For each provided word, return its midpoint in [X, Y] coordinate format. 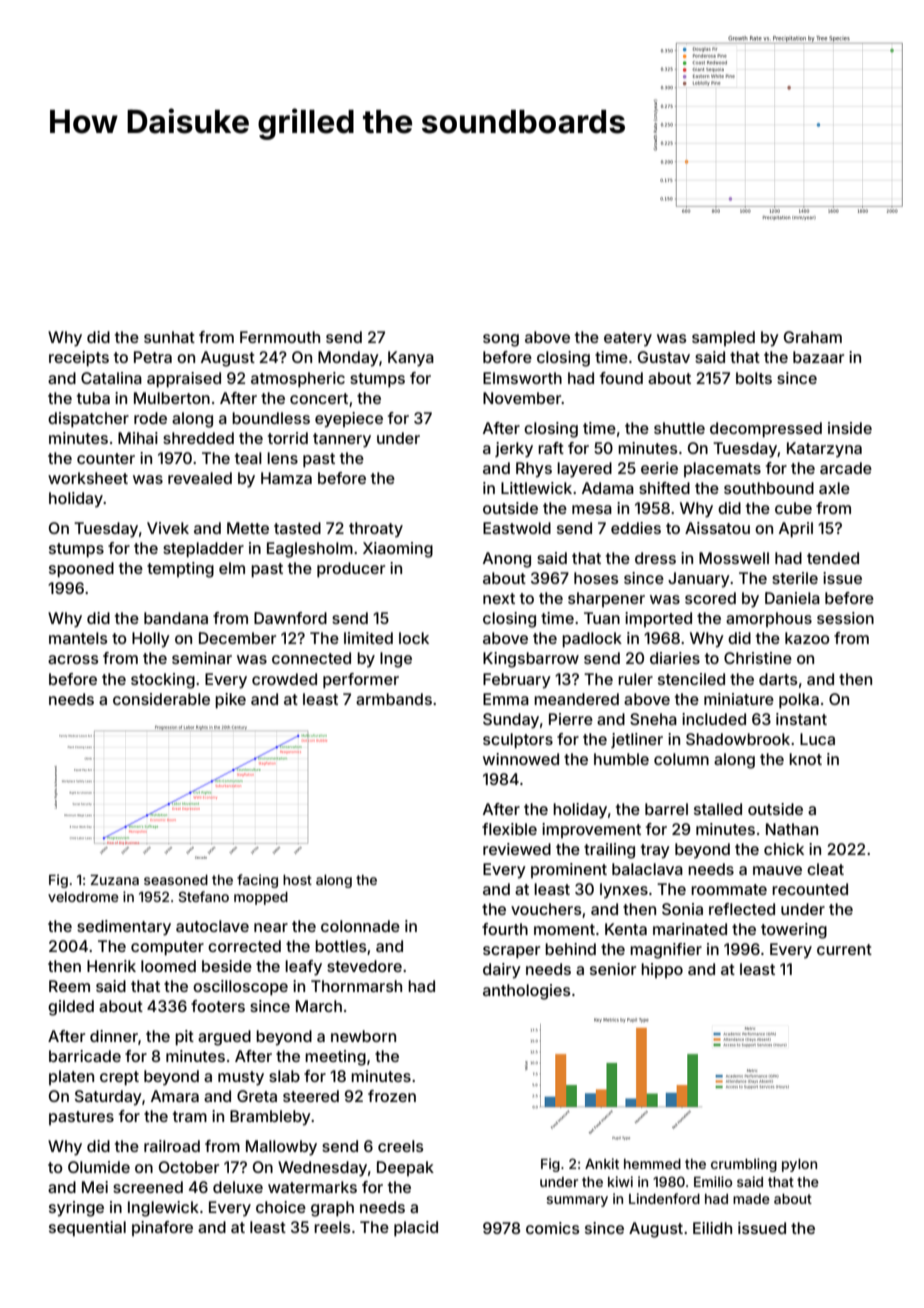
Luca [817, 739]
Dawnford [290, 618]
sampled [723, 338]
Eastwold [517, 528]
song [501, 340]
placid [416, 1229]
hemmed [652, 1164]
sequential [87, 1229]
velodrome [83, 897]
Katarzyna [824, 450]
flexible [509, 829]
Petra [153, 357]
